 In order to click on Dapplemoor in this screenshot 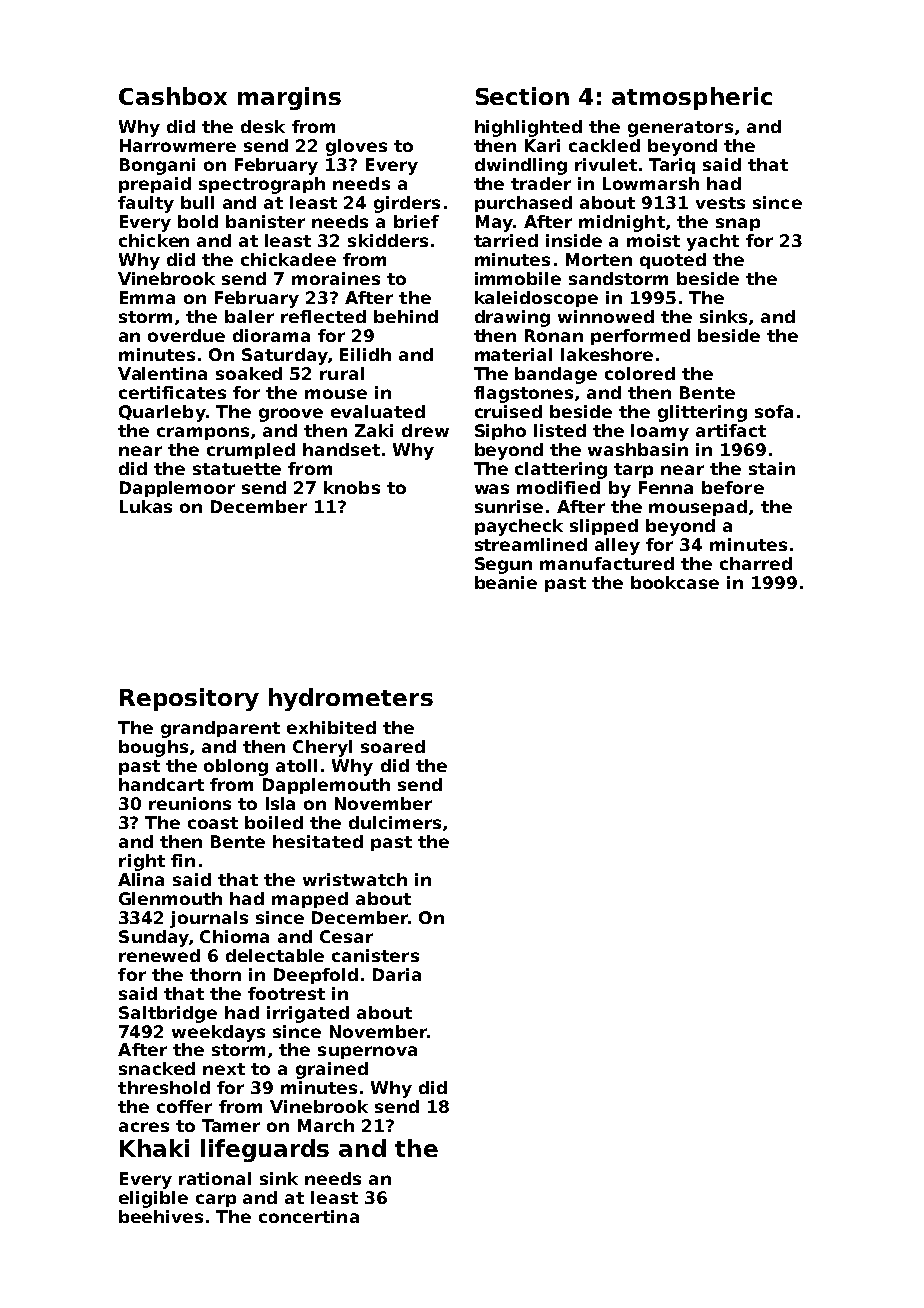, I will do `click(177, 489)`.
